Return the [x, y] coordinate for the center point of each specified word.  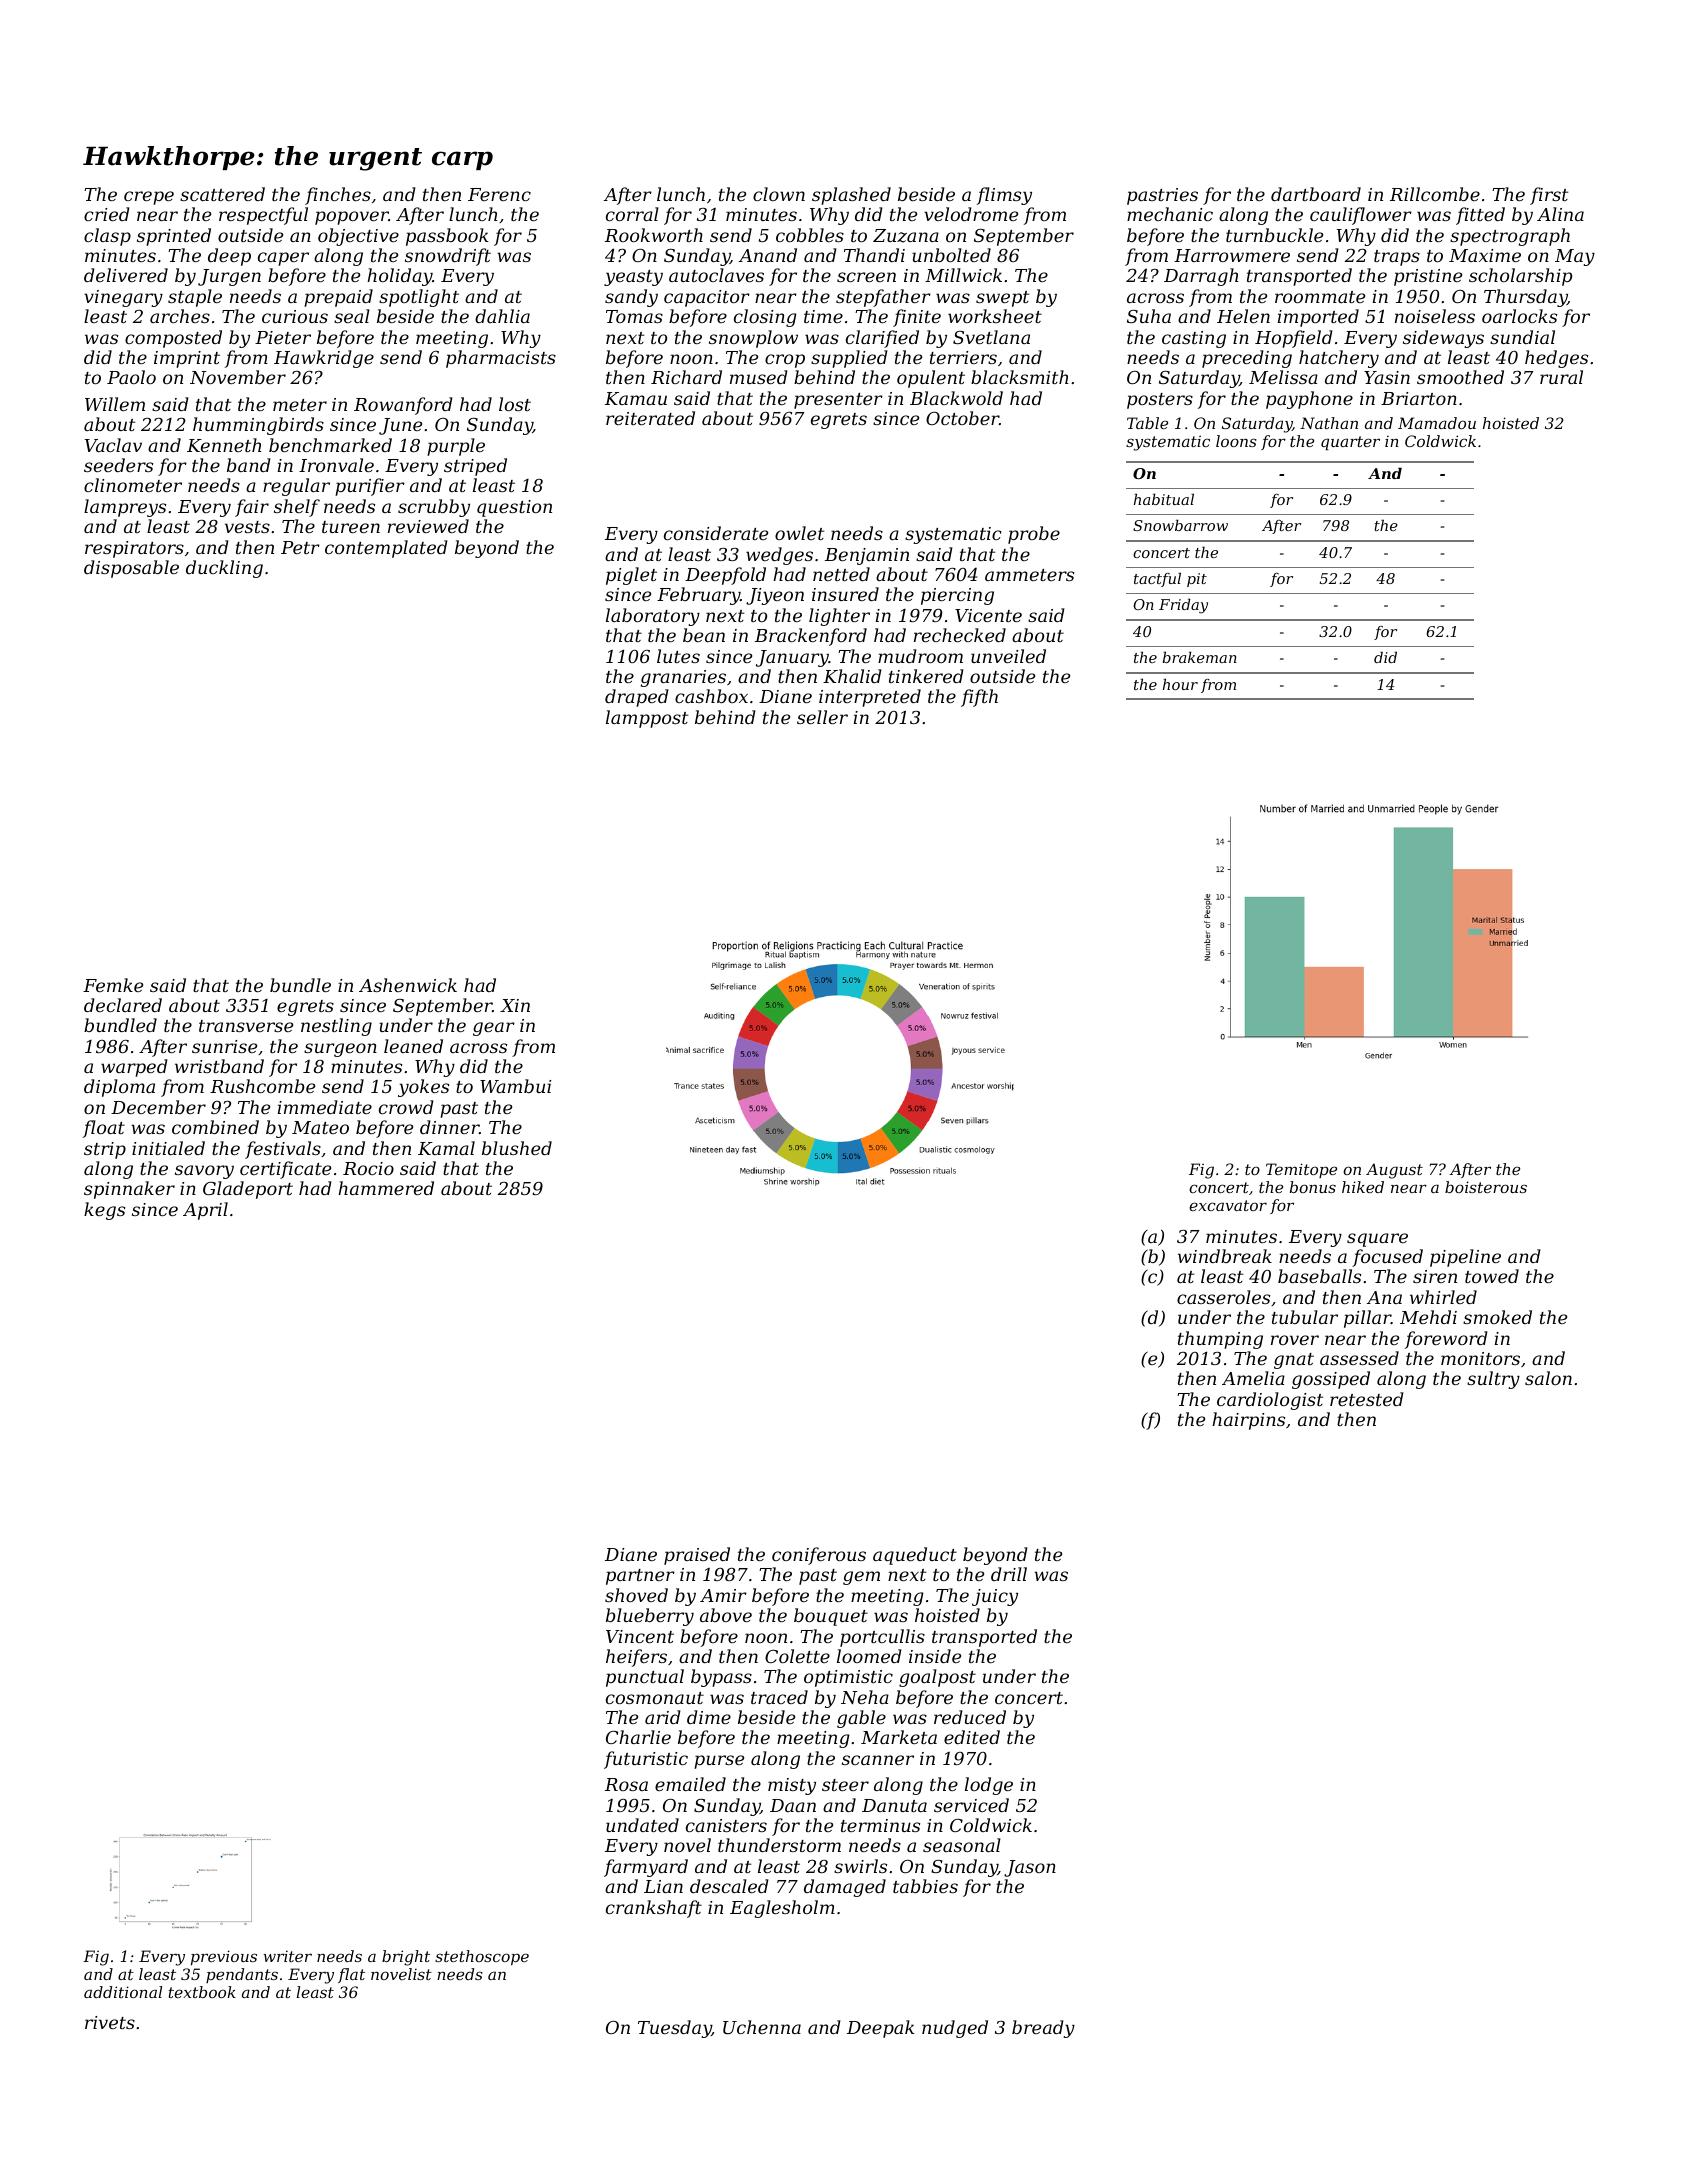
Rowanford [403, 406]
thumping [1220, 1340]
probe [1034, 535]
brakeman [1199, 657]
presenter [838, 401]
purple [456, 447]
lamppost [647, 719]
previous [224, 1957]
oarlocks [1519, 316]
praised [697, 1556]
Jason [1030, 1868]
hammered [386, 1188]
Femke [113, 985]
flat [351, 1975]
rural [1561, 377]
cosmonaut [655, 1698]
